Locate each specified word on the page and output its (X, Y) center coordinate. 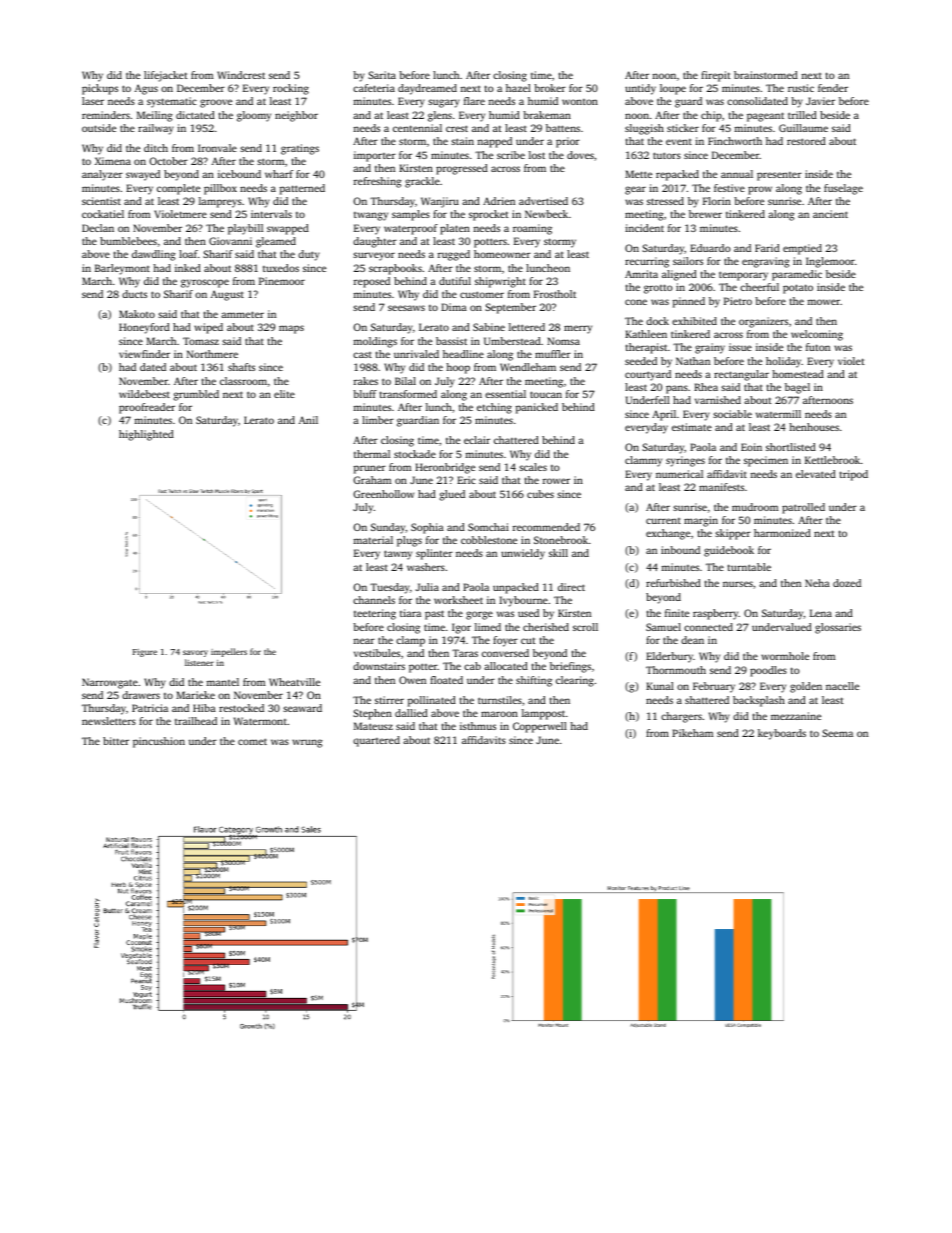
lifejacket (166, 76)
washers (426, 567)
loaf (188, 254)
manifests (721, 487)
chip (711, 116)
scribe (511, 155)
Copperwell (540, 727)
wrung (307, 743)
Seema (837, 733)
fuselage (843, 189)
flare (474, 101)
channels (374, 600)
